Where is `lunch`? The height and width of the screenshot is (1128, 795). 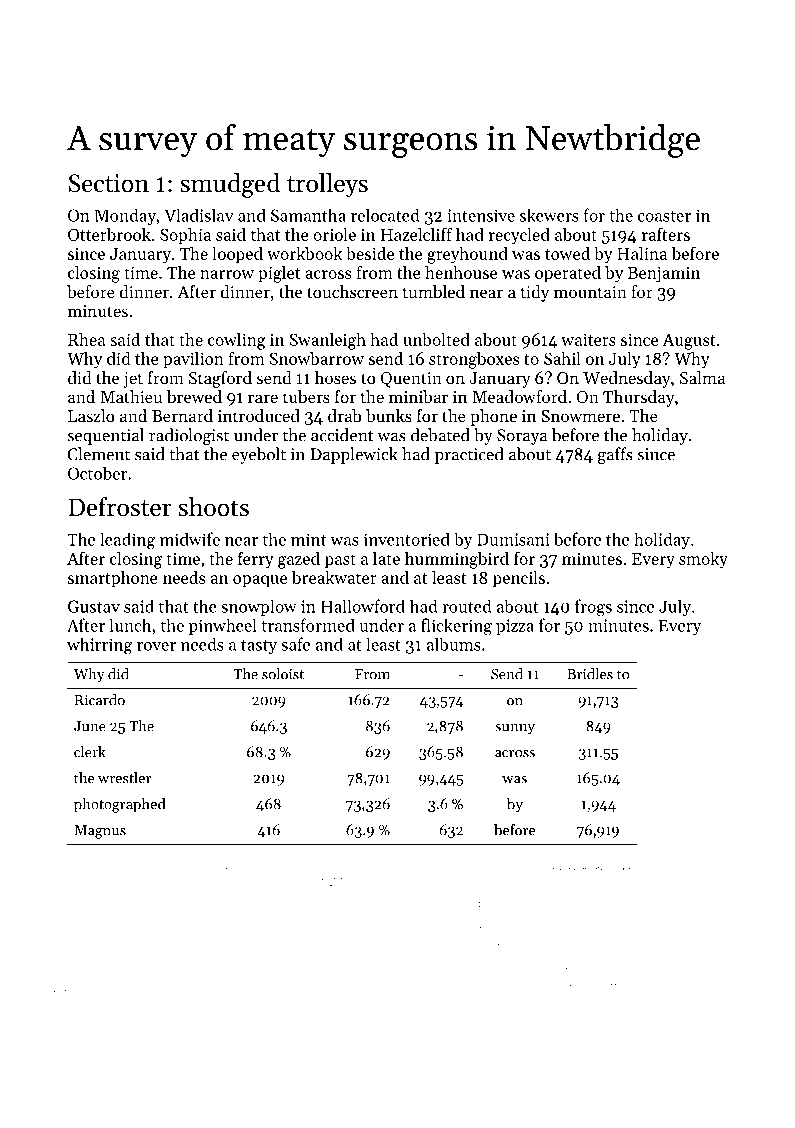 lunch is located at coordinates (130, 625).
